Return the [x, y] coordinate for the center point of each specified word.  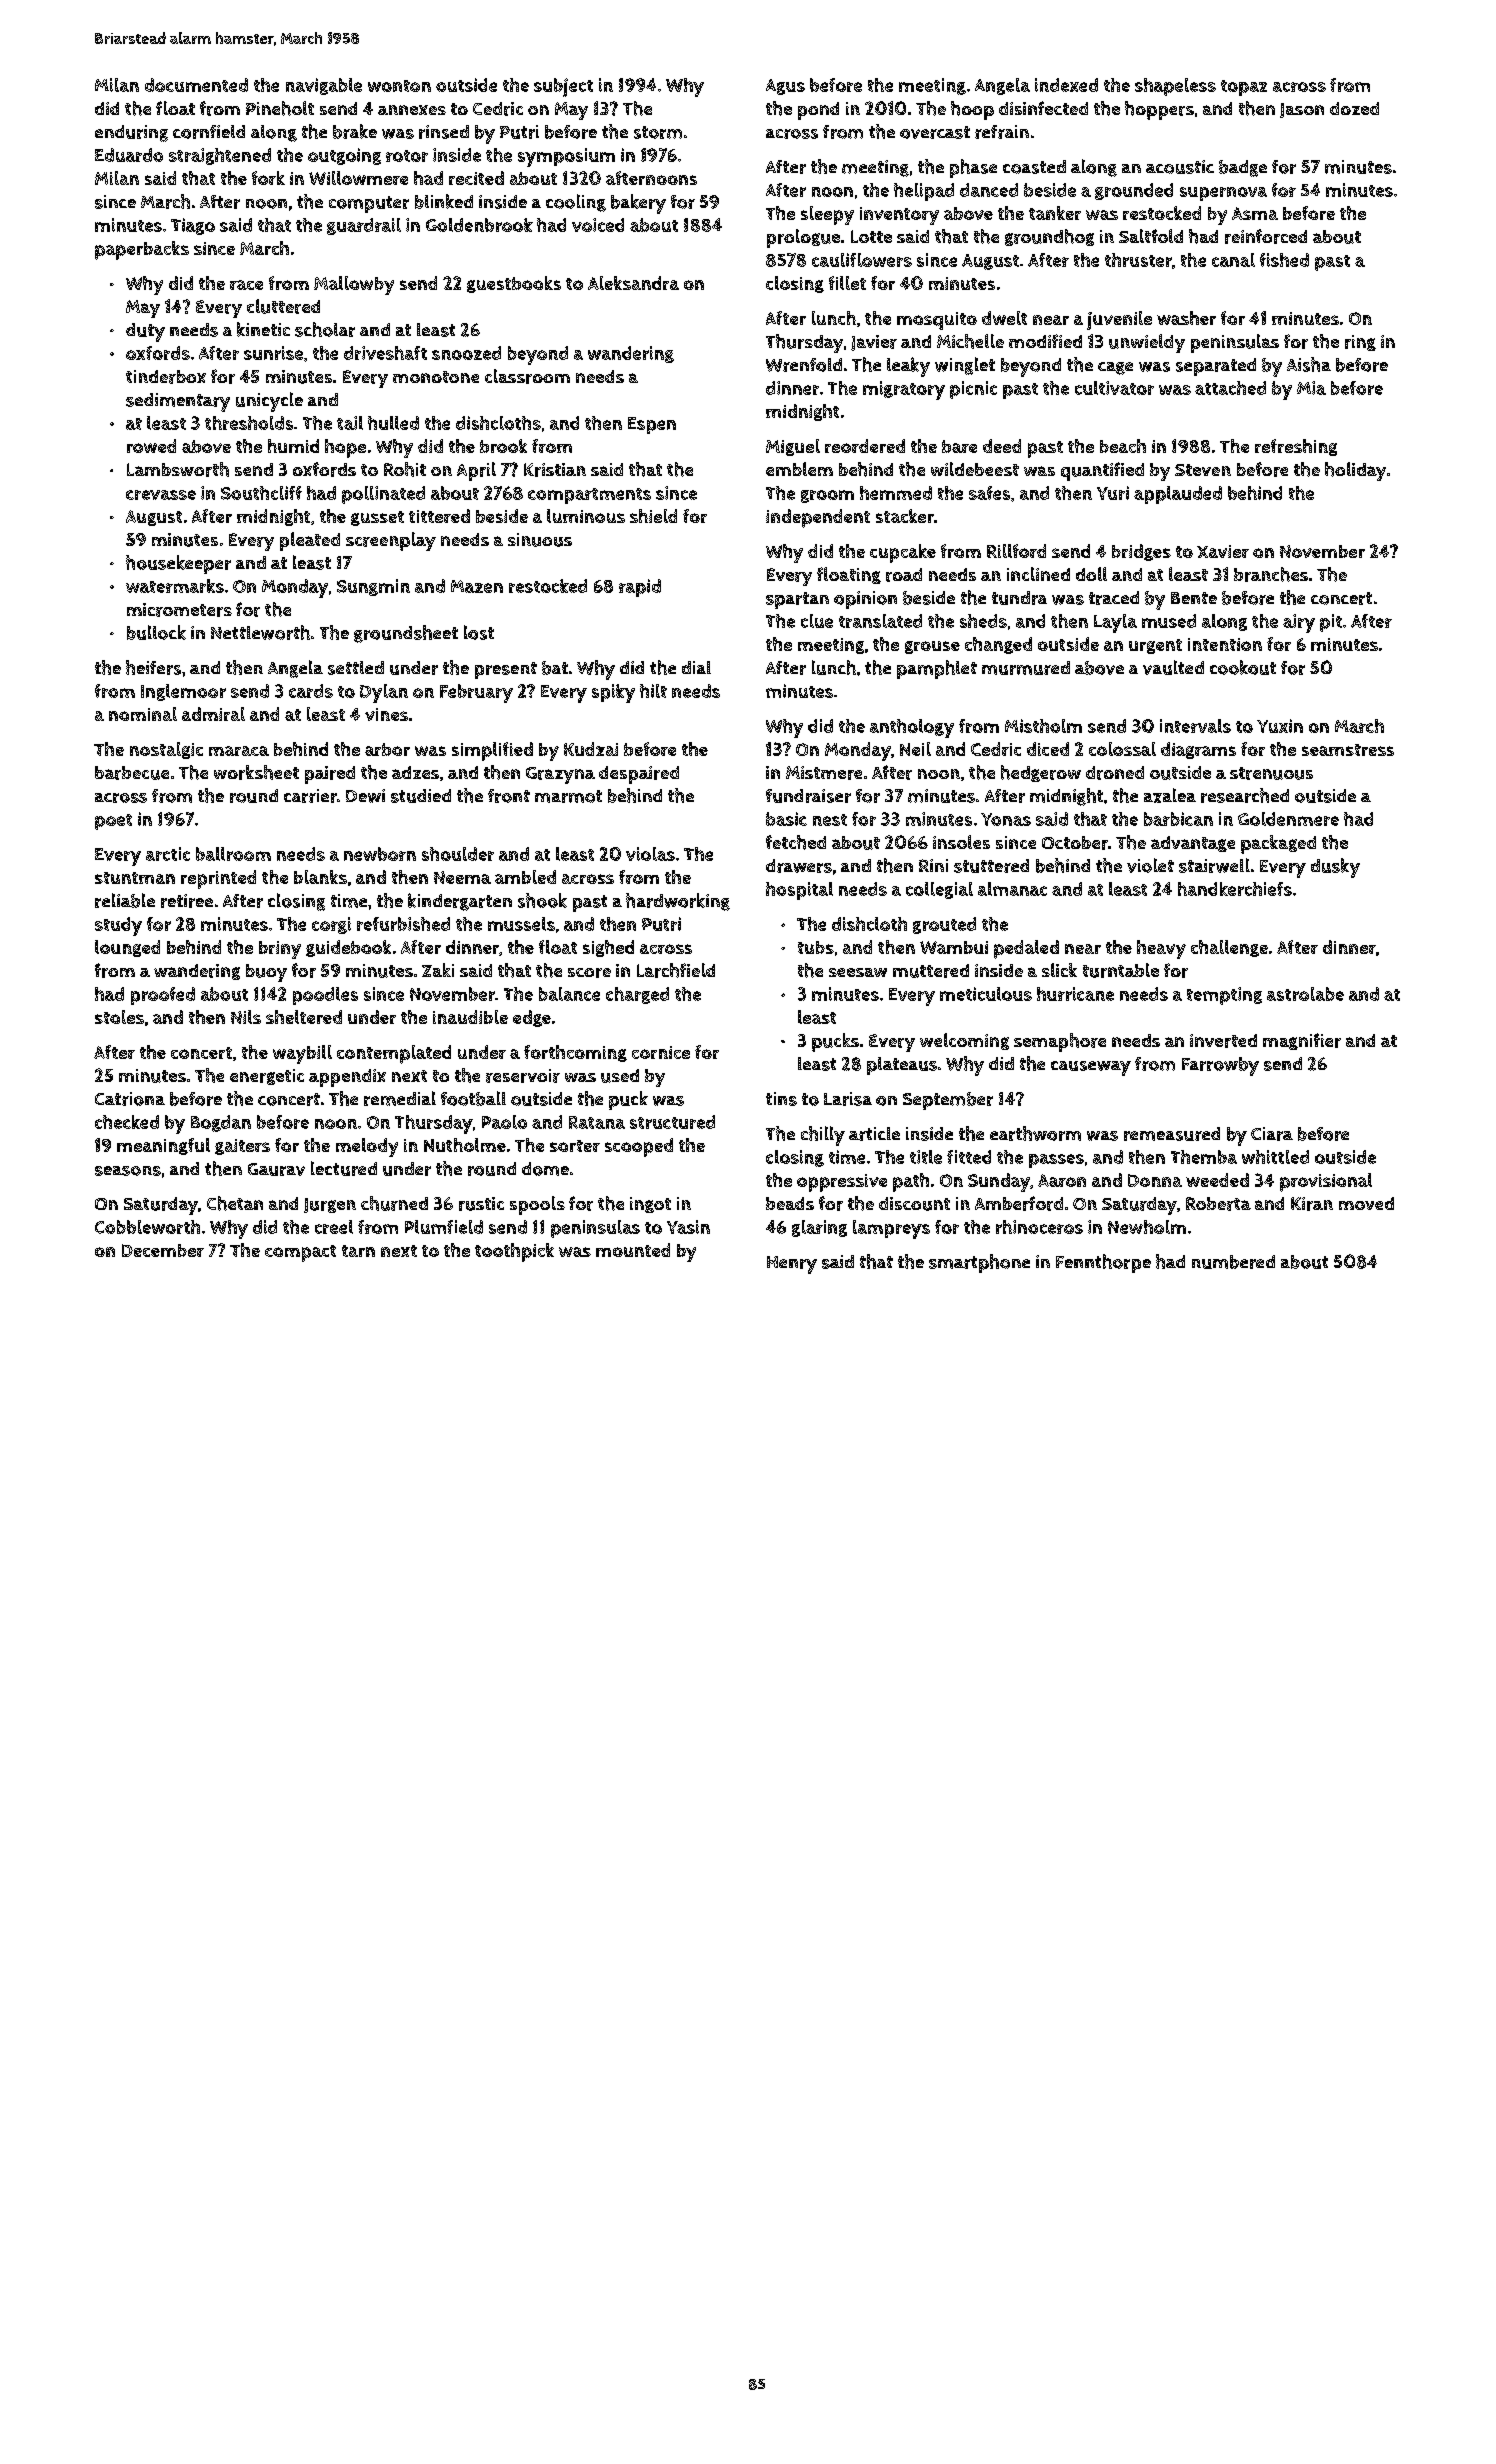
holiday [1355, 471]
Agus [785, 87]
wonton [399, 86]
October [1075, 843]
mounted [633, 1250]
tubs [816, 947]
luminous [586, 516]
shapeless [1175, 87]
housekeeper [178, 564]
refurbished [403, 924]
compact [300, 1253]
